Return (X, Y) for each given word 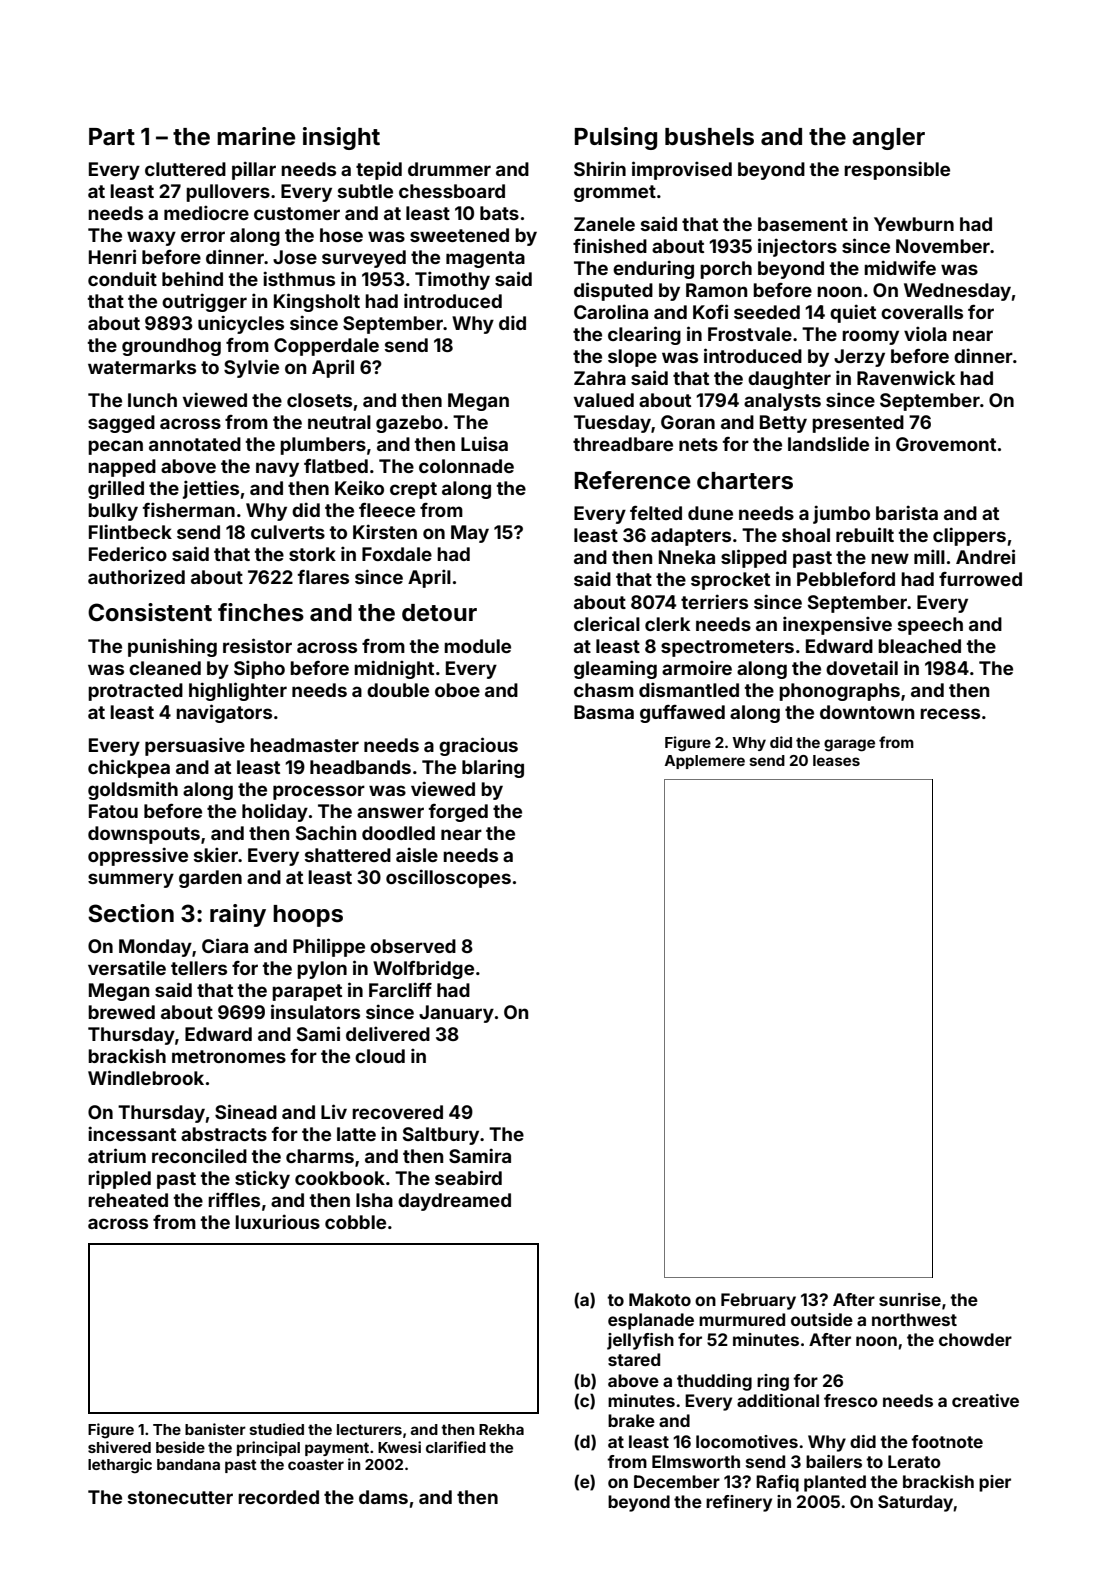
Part (112, 136)
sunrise (910, 1299)
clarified (456, 1447)
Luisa (484, 443)
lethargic (120, 1466)
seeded (767, 312)
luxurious (277, 1221)
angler (888, 139)
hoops (308, 916)
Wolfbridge (423, 969)
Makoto (660, 1299)
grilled (116, 489)
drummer (449, 169)
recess (950, 713)
